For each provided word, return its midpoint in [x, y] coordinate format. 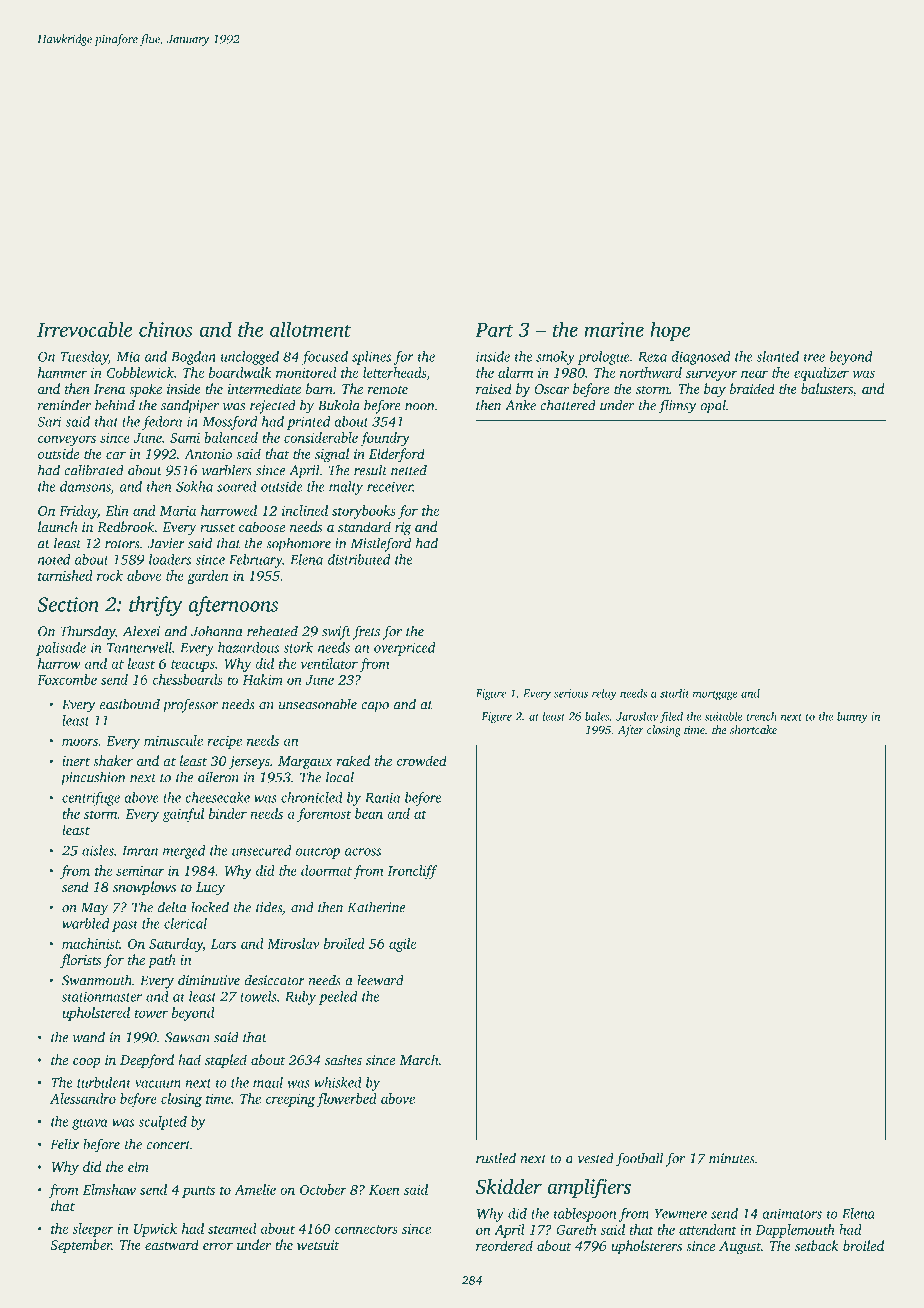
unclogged [250, 358]
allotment [310, 329]
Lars [223, 944]
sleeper [93, 1230]
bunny [852, 717]
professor [190, 705]
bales [597, 716]
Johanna [217, 631]
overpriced [404, 649]
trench [762, 716]
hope [670, 331]
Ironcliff [412, 872]
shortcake [753, 729]
